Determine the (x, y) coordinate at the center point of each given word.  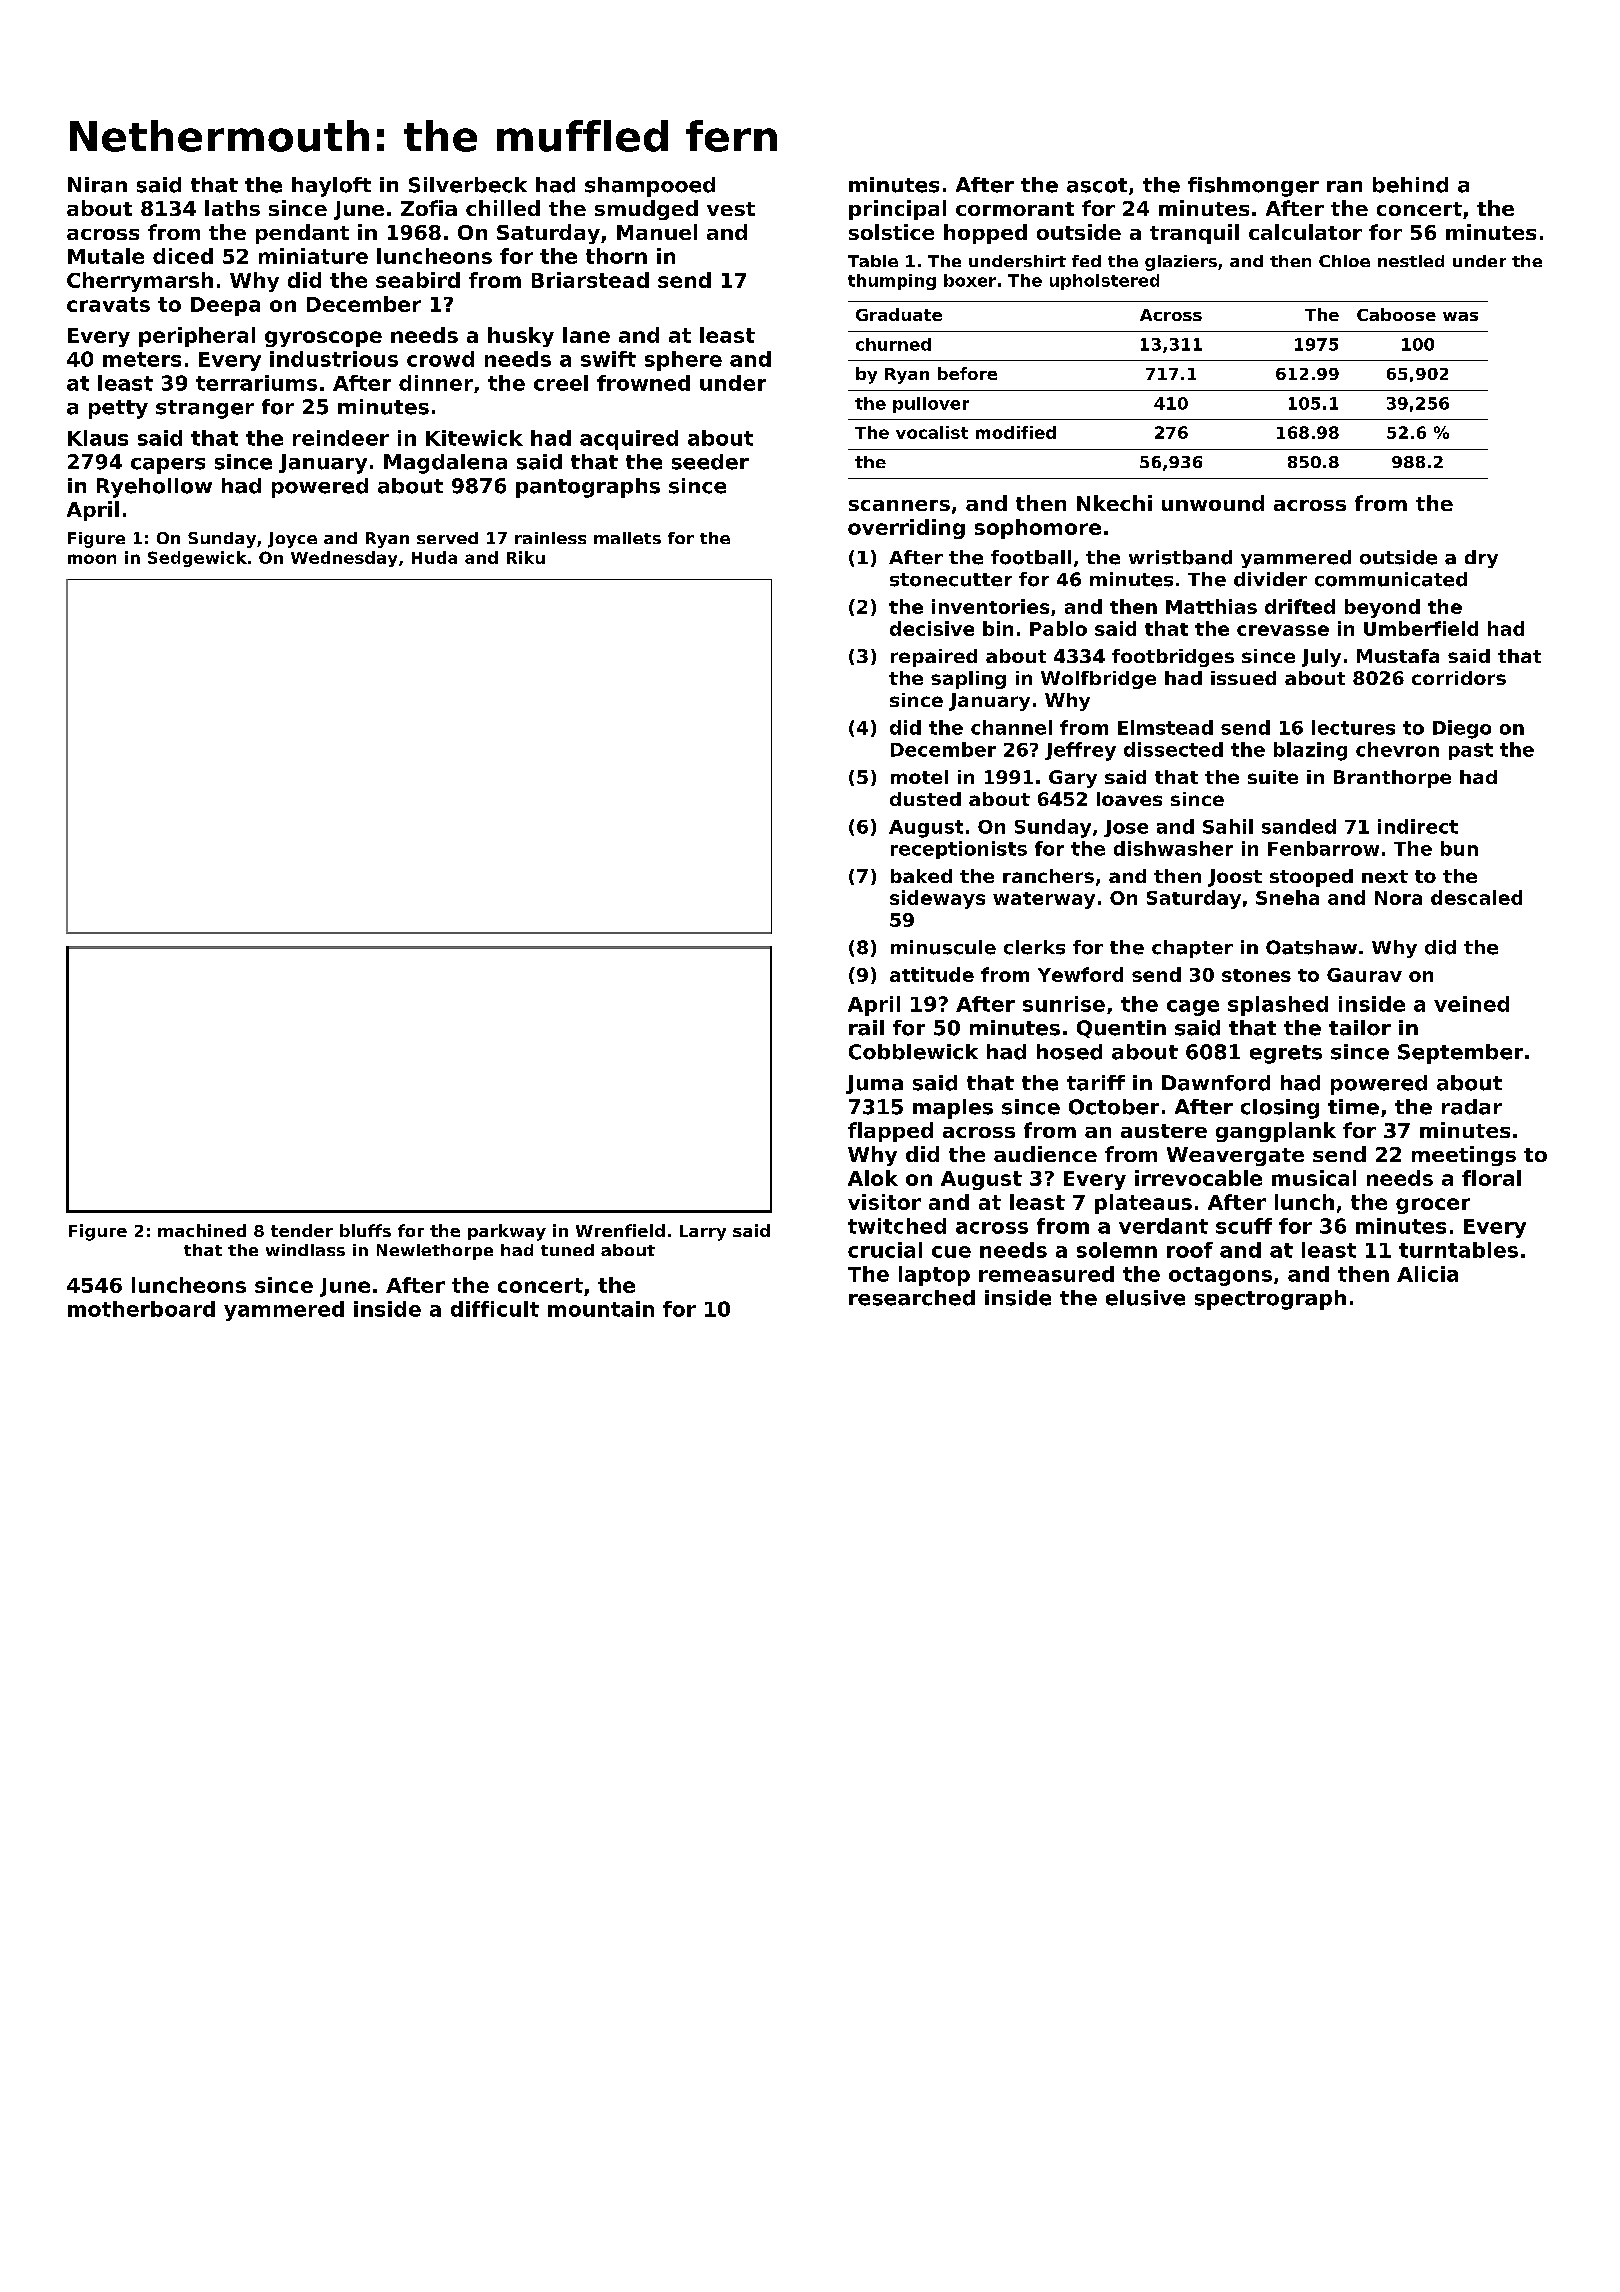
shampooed (650, 187)
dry (1481, 559)
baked (921, 876)
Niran (97, 185)
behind (1410, 185)
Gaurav (1364, 975)
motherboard (141, 1309)
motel (919, 777)
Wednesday (344, 559)
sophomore (1038, 529)
